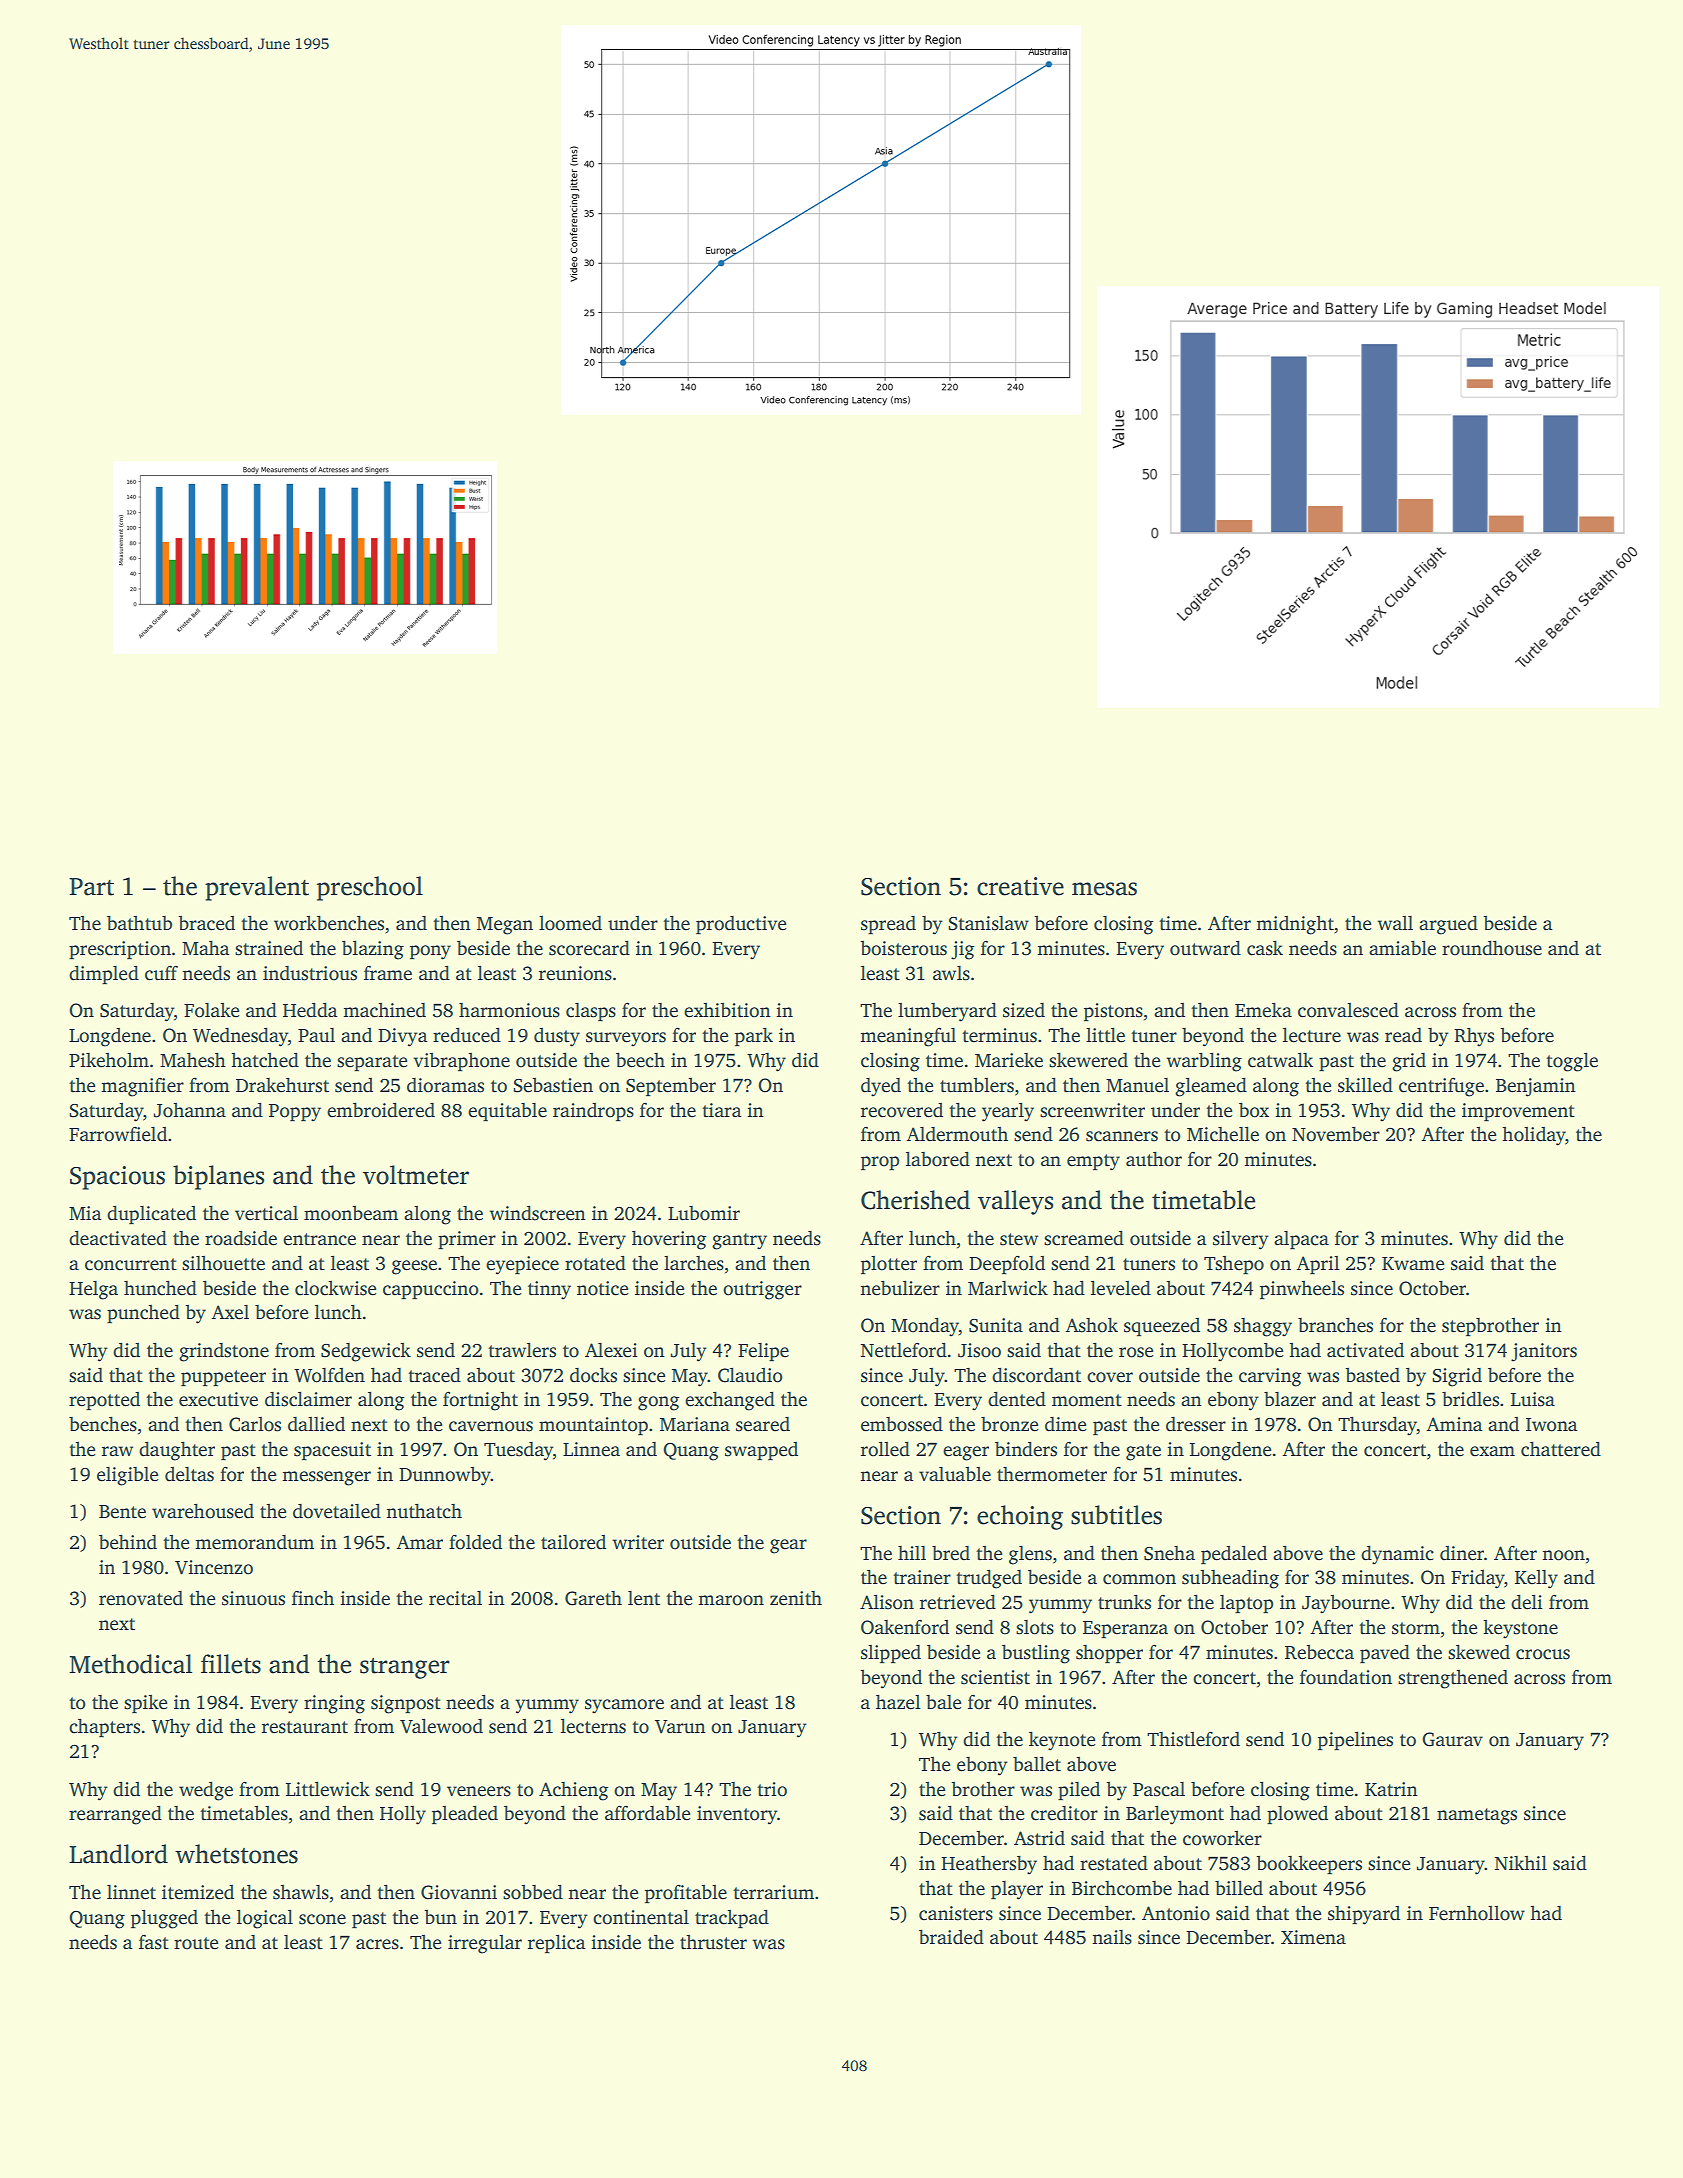 The image size is (1683, 2178). I want to click on diner, so click(1462, 1553).
